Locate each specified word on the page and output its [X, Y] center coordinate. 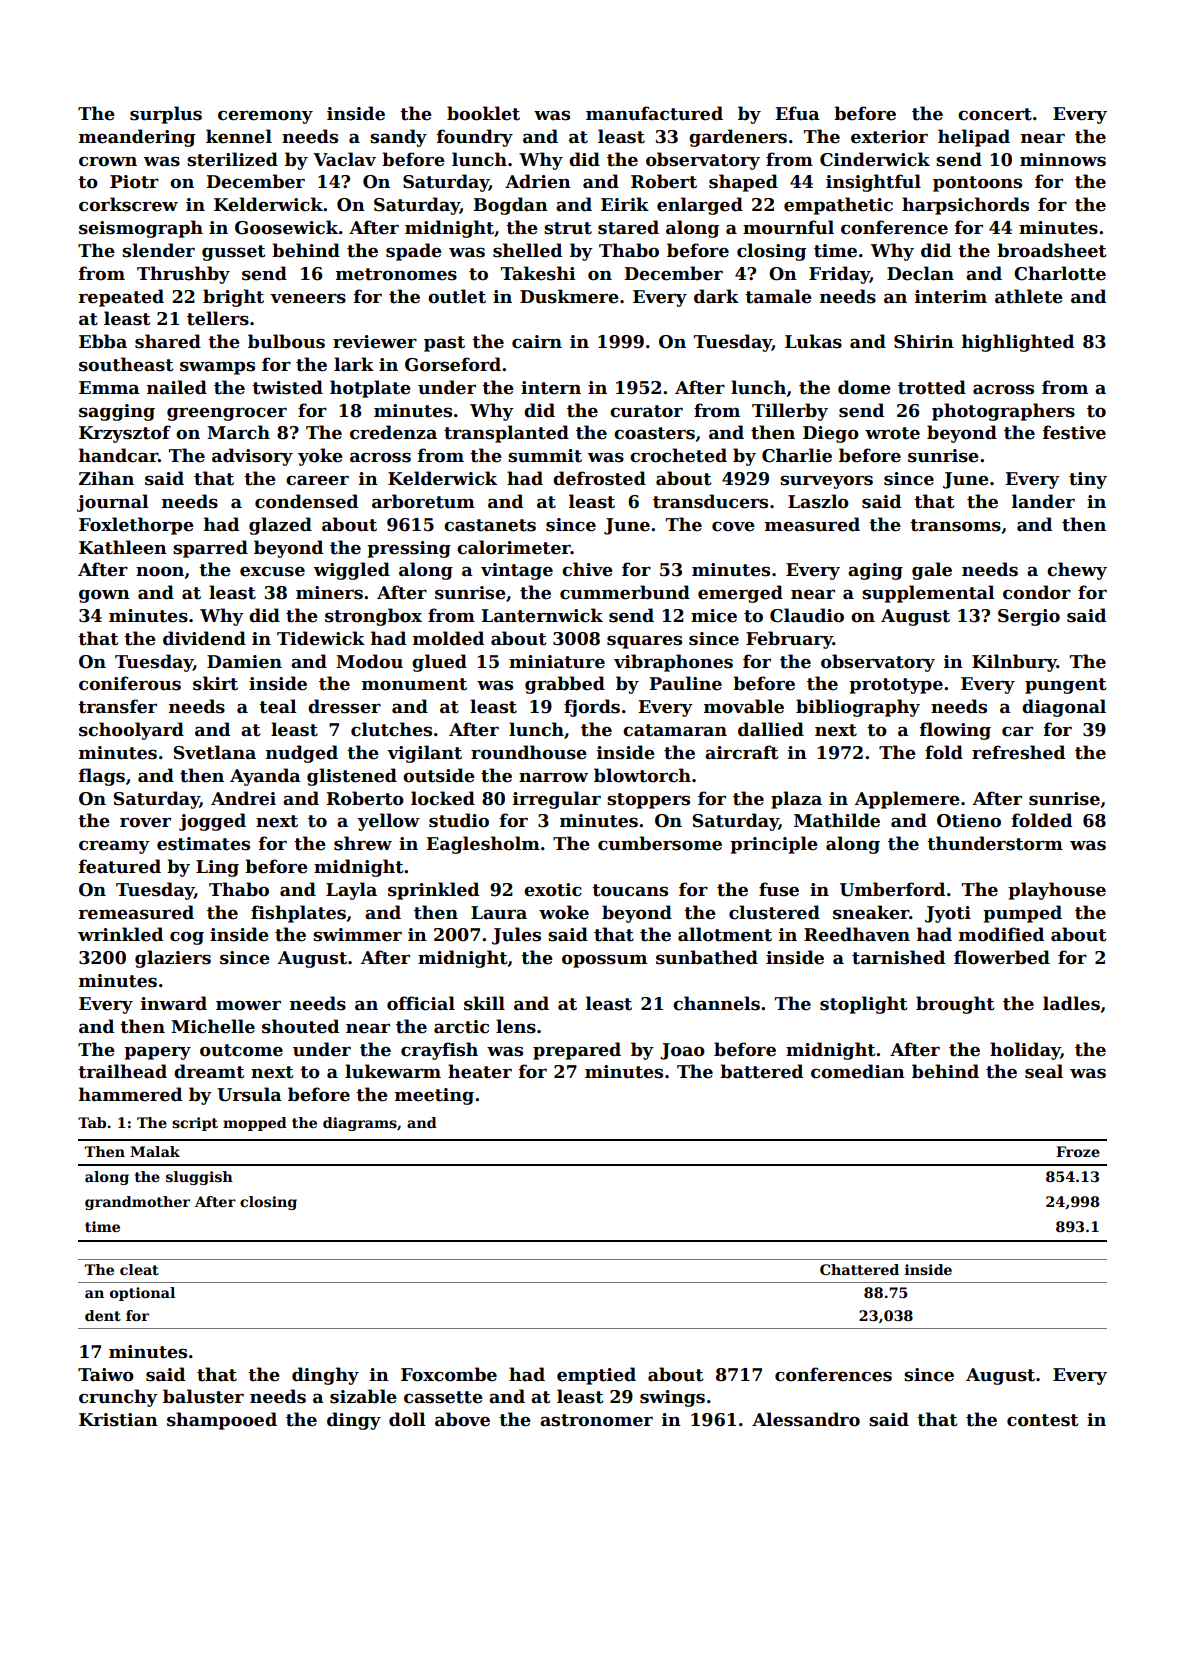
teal [278, 706]
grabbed [565, 685]
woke [564, 912]
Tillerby [790, 412]
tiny [1088, 480]
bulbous [286, 341]
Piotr [134, 182]
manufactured [654, 113]
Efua [797, 113]
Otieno [969, 821]
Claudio [807, 615]
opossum [604, 961]
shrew [363, 843]
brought [955, 1005]
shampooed [222, 1421]
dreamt [209, 1071]
